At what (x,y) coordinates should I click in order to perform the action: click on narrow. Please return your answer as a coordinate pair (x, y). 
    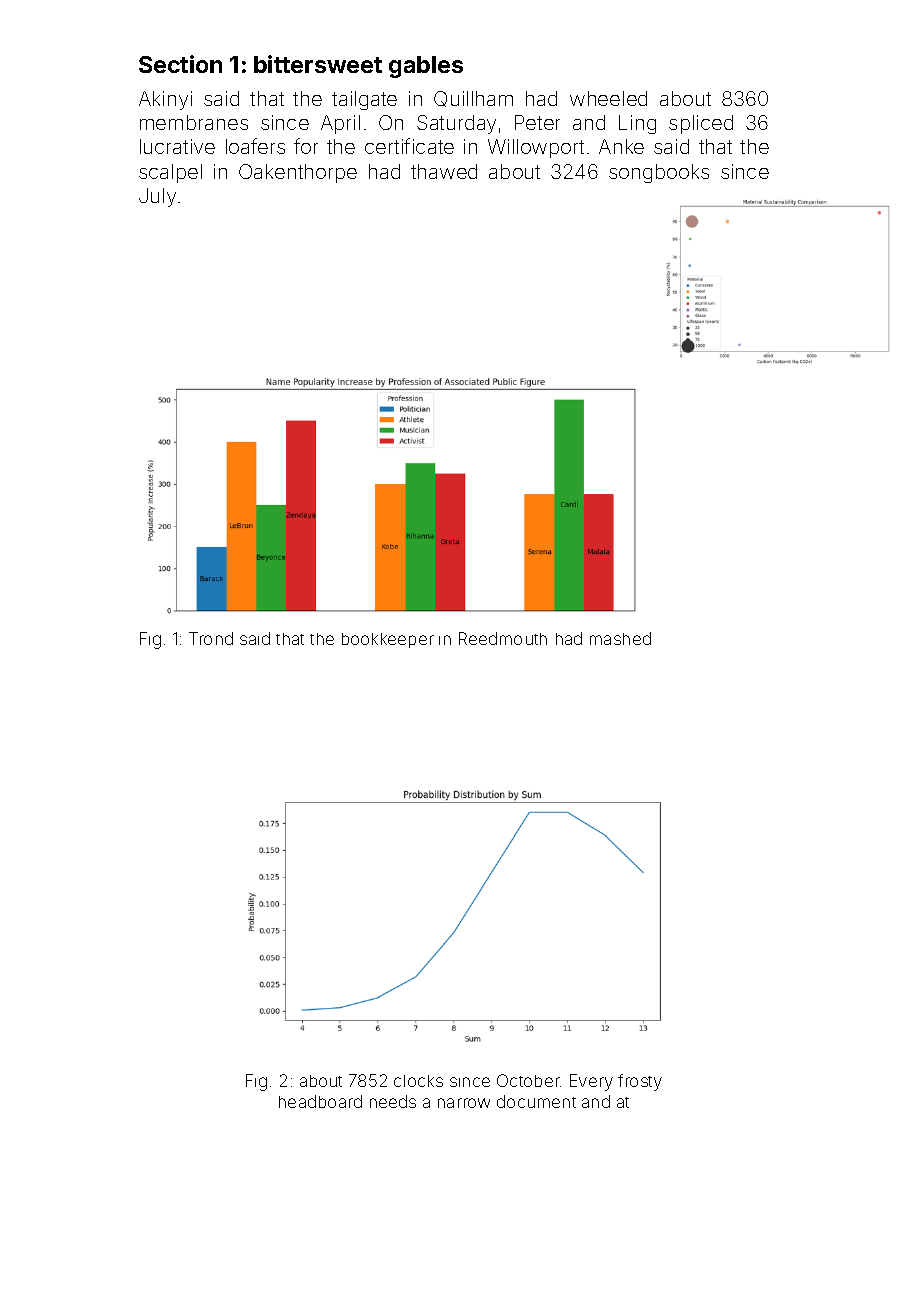
    Looking at the image, I should click on (464, 1103).
